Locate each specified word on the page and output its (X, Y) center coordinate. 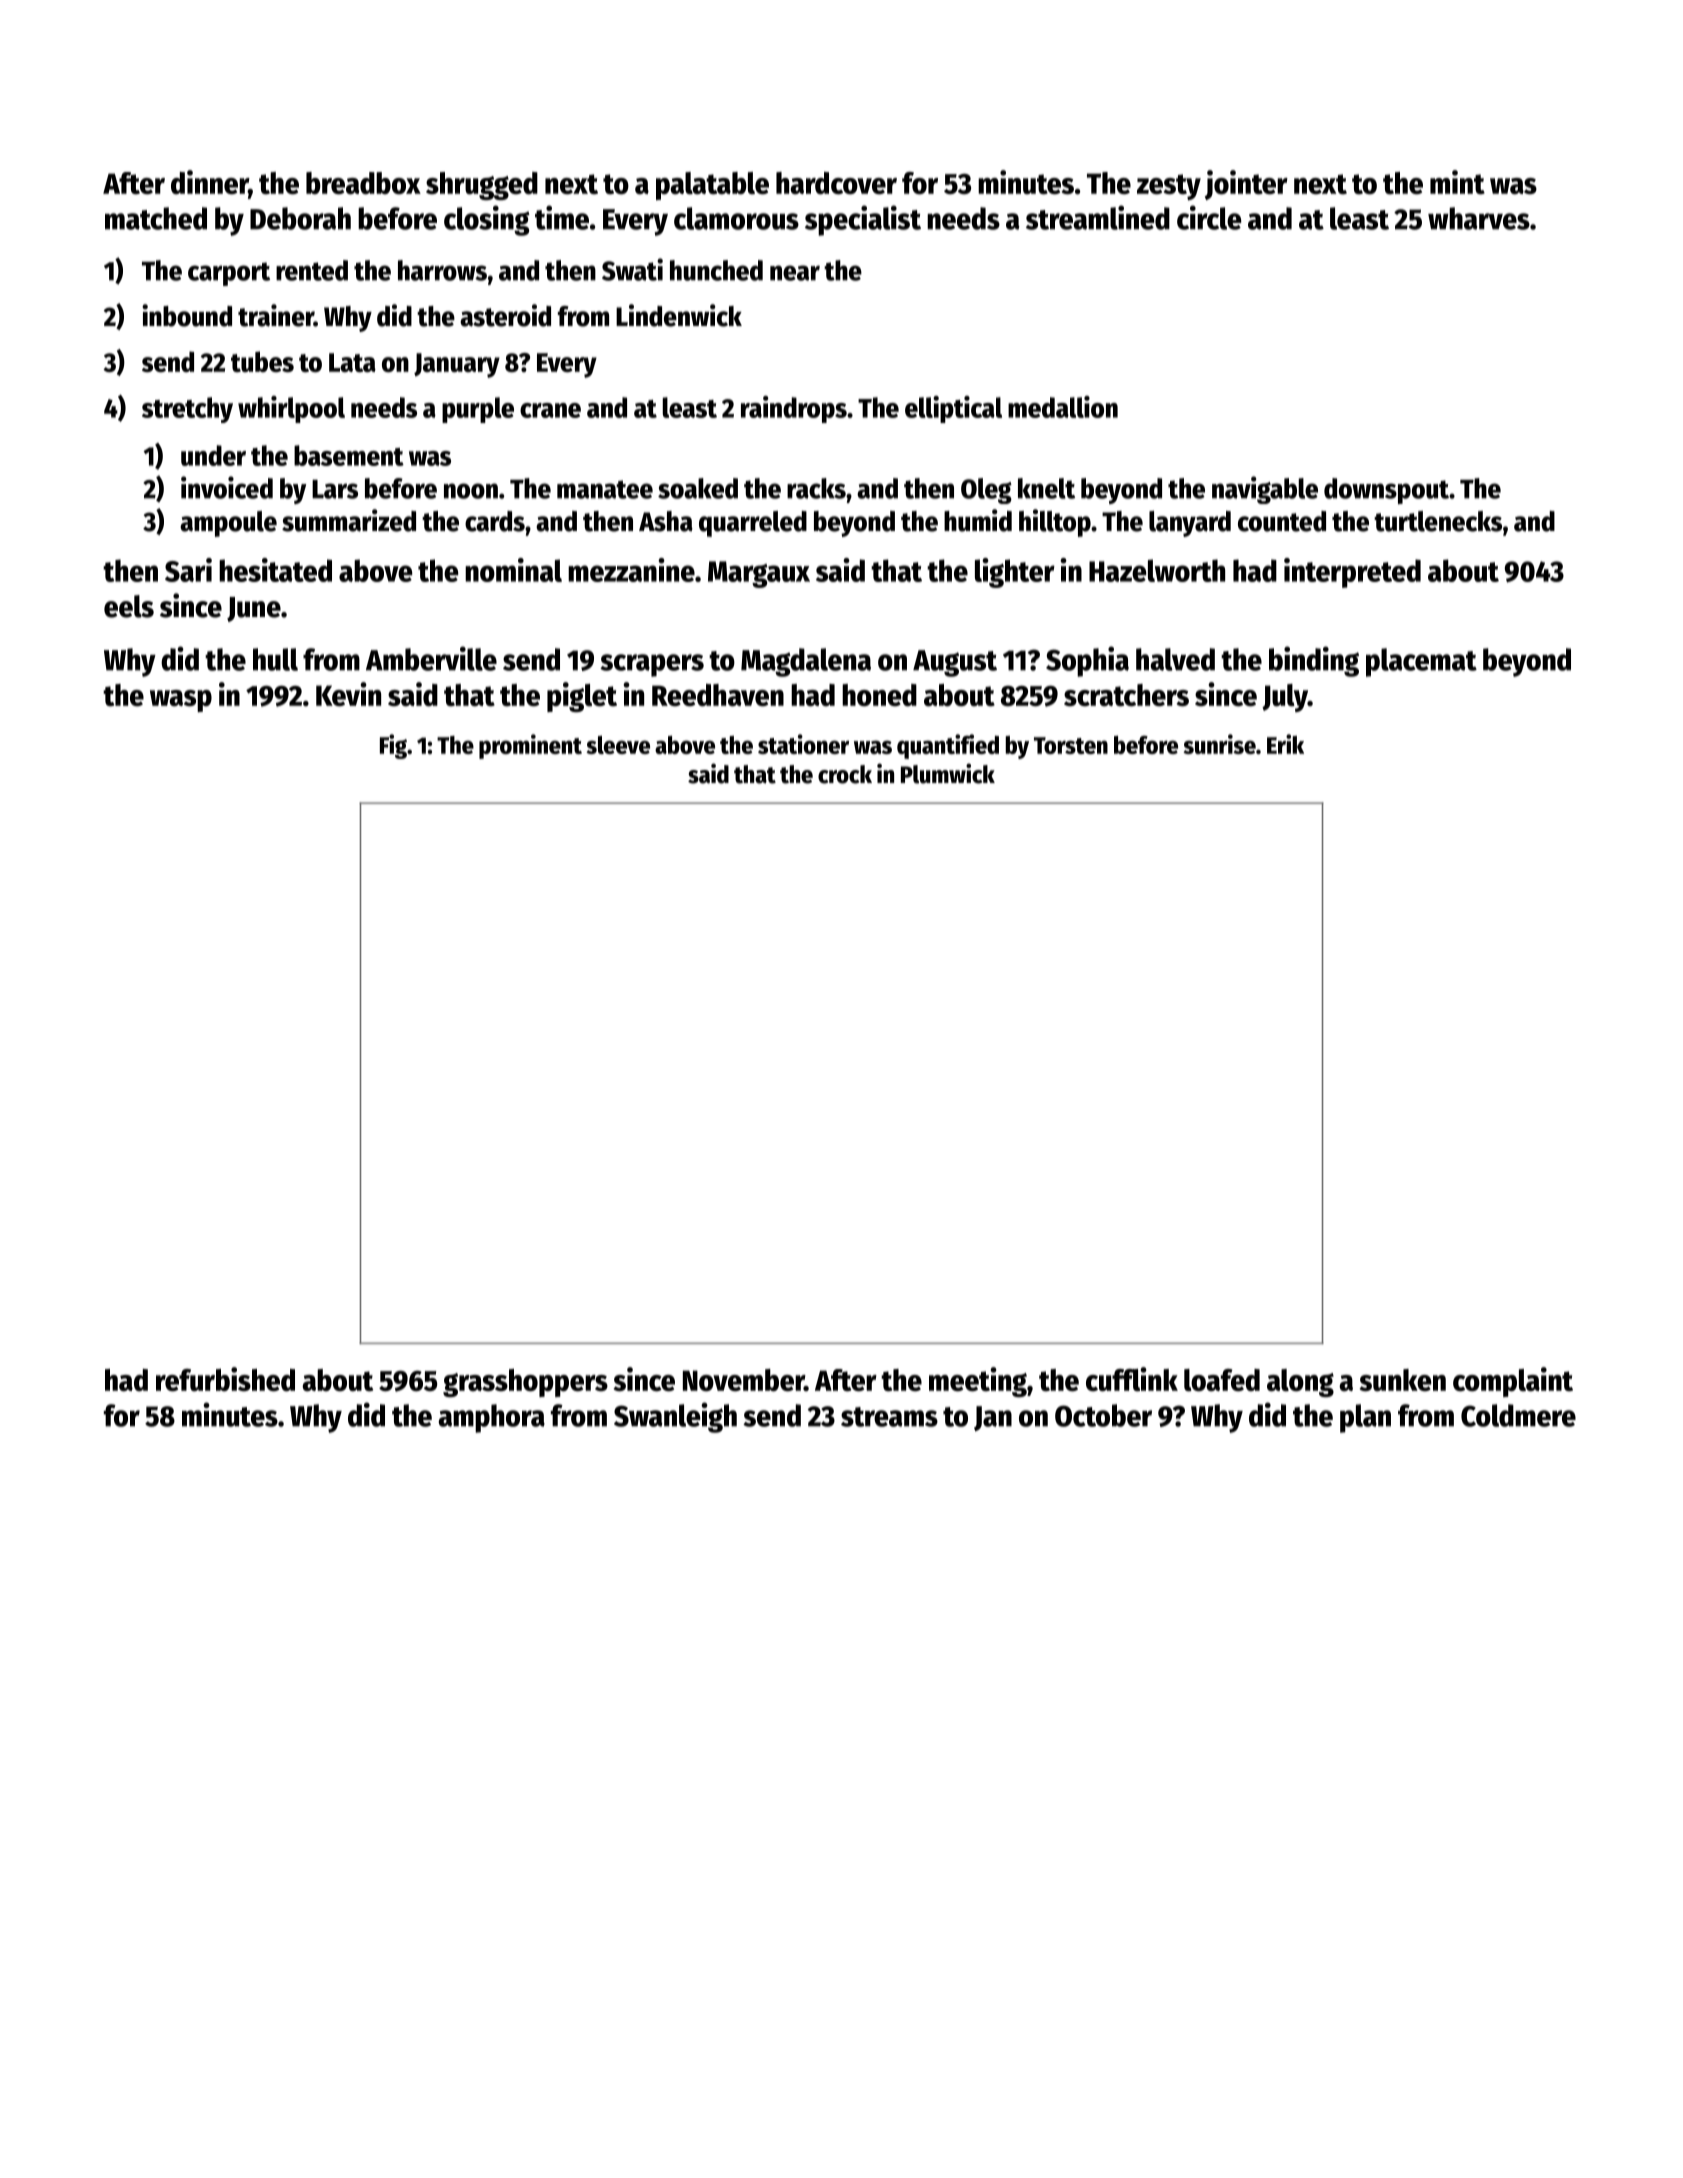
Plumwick (948, 773)
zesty (1169, 187)
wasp (181, 701)
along (1300, 1383)
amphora (492, 1418)
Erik (1285, 744)
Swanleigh (675, 1417)
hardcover (836, 183)
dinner (210, 183)
